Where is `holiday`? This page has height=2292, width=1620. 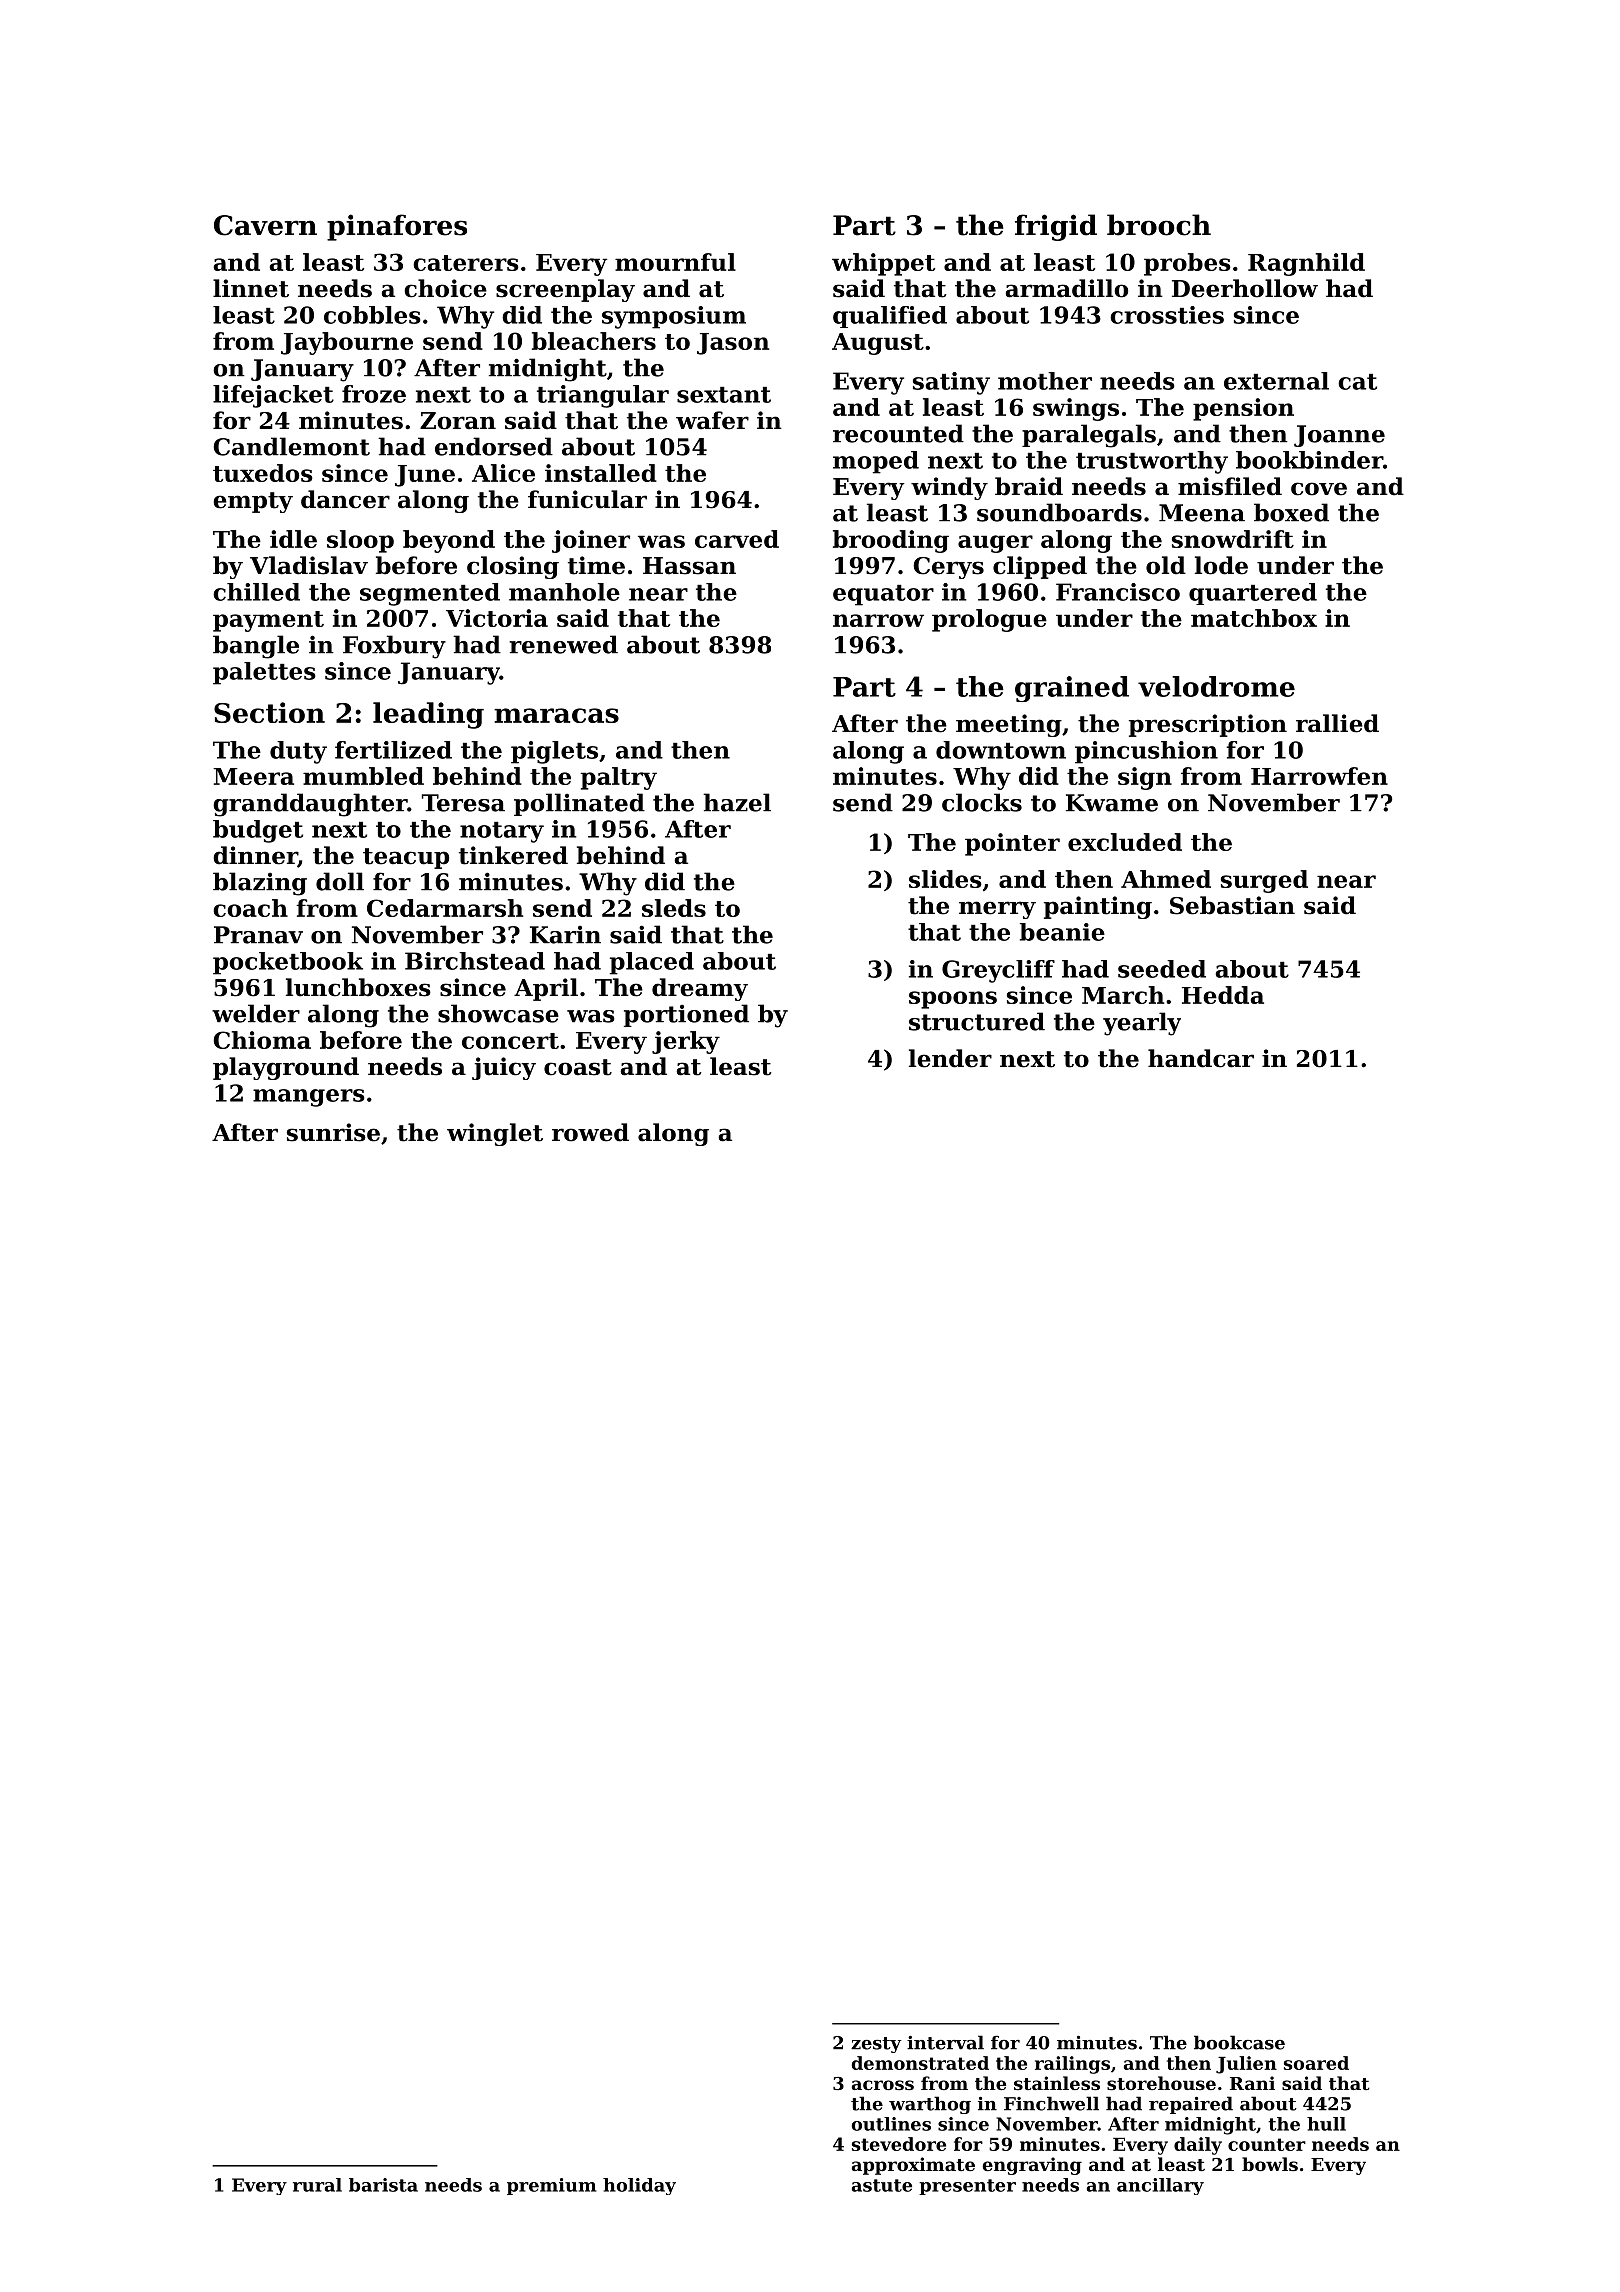 holiday is located at coordinates (639, 2186).
